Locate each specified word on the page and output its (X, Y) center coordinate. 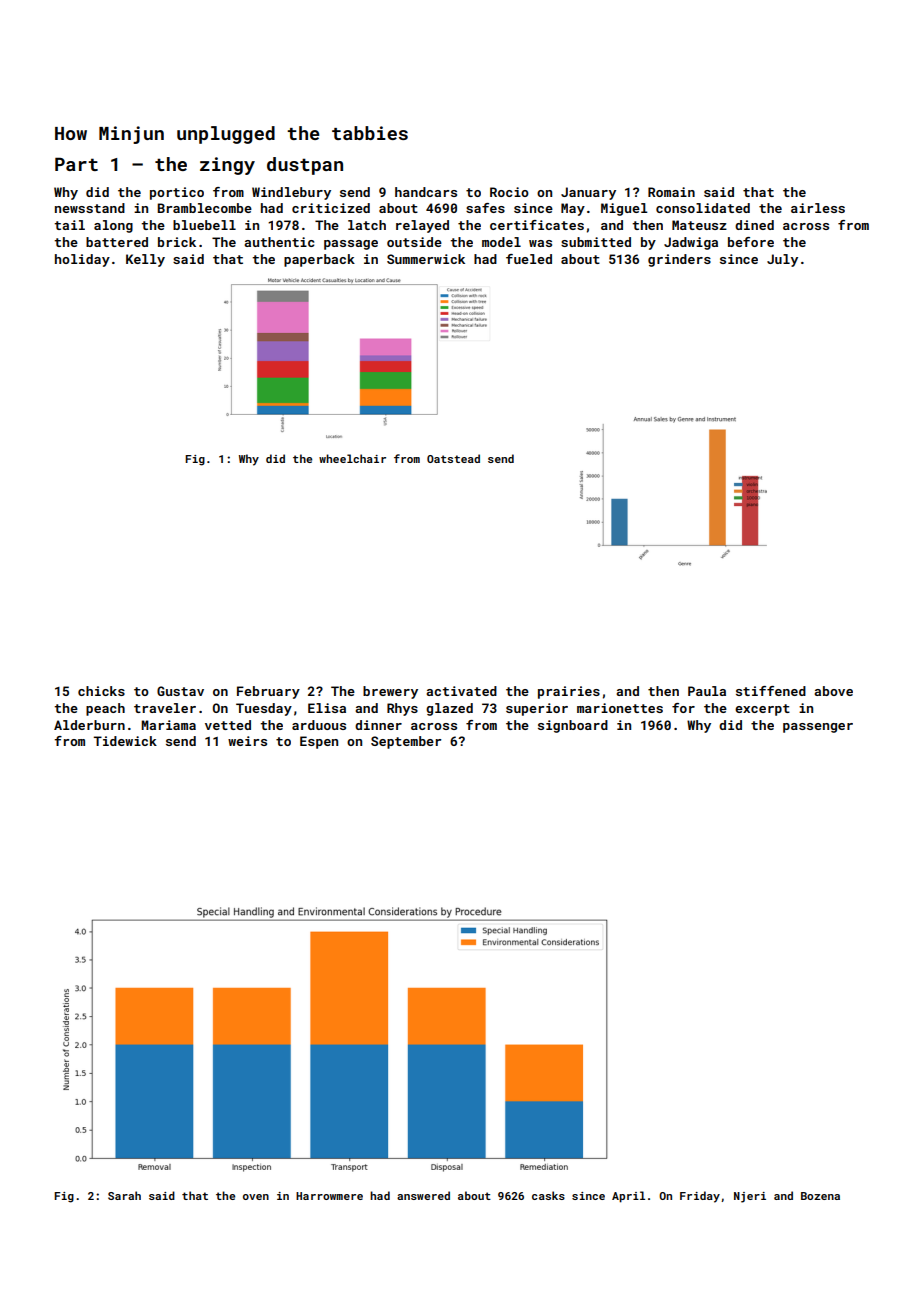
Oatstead (453, 458)
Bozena (820, 1196)
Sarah (124, 1195)
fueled (529, 259)
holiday (82, 260)
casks (548, 1195)
